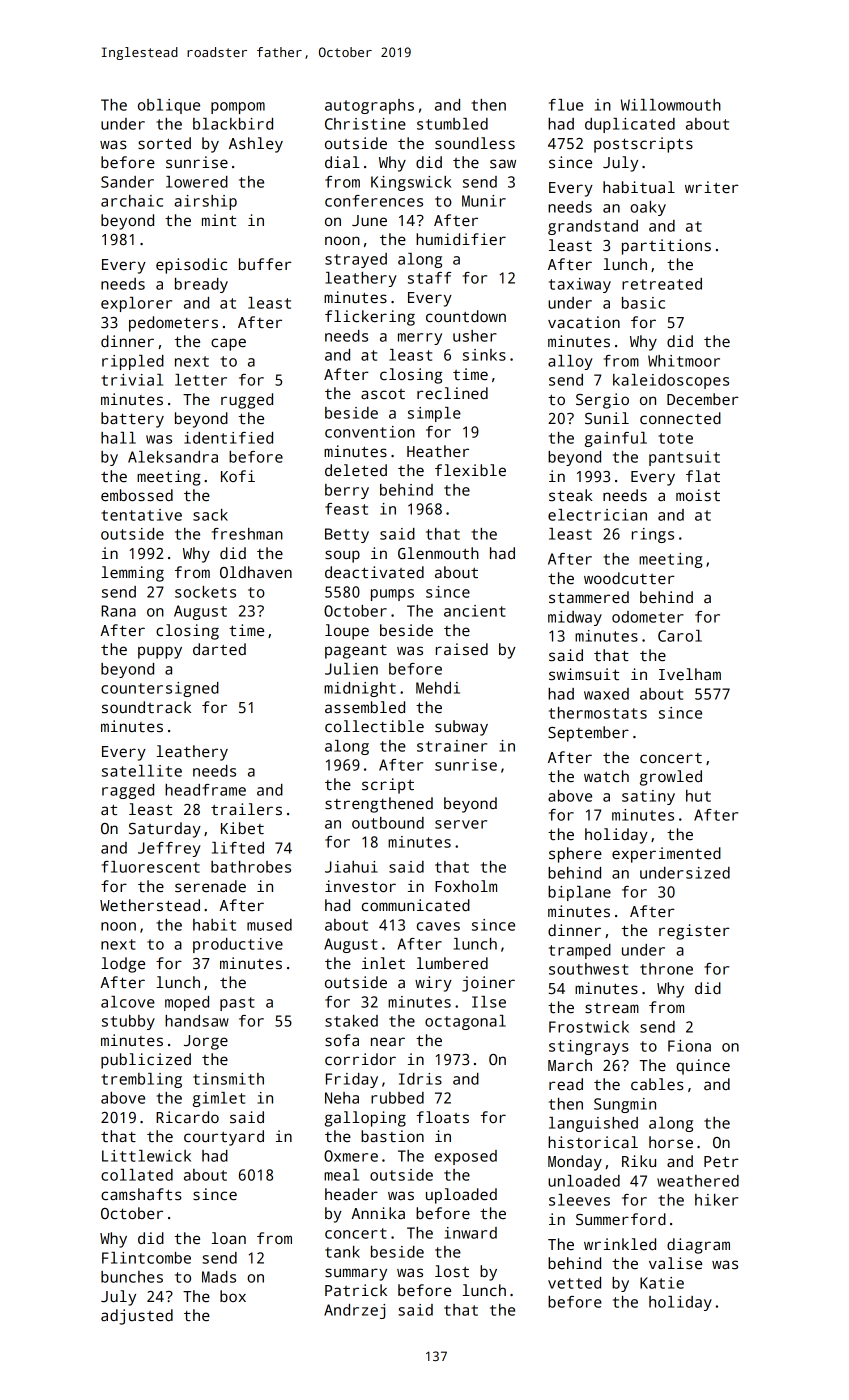 The height and width of the screenshot is (1400, 849). What do you see at coordinates (237, 1004) in the screenshot?
I see `past` at bounding box center [237, 1004].
